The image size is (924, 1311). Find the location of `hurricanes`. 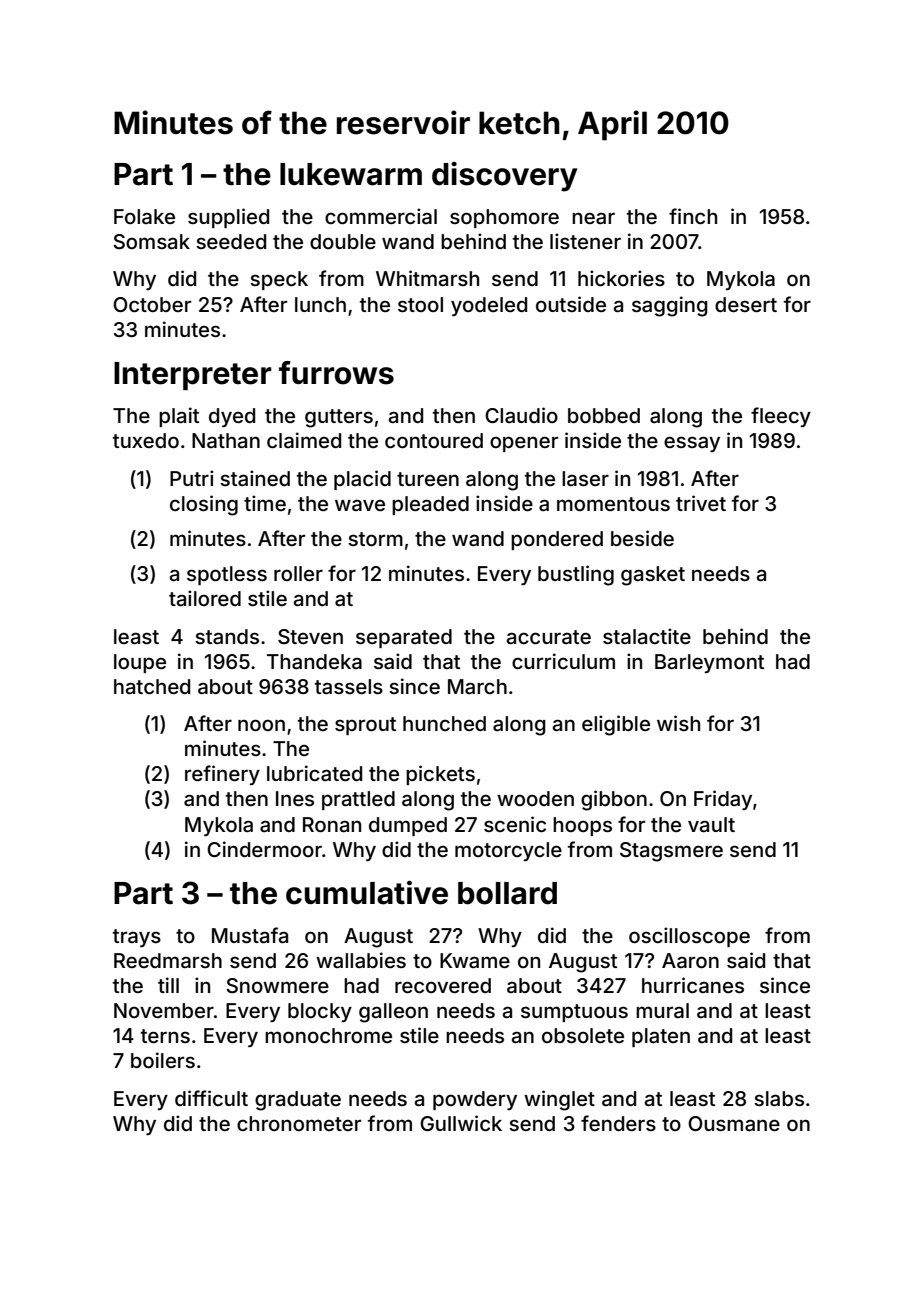

hurricanes is located at coordinates (693, 985).
